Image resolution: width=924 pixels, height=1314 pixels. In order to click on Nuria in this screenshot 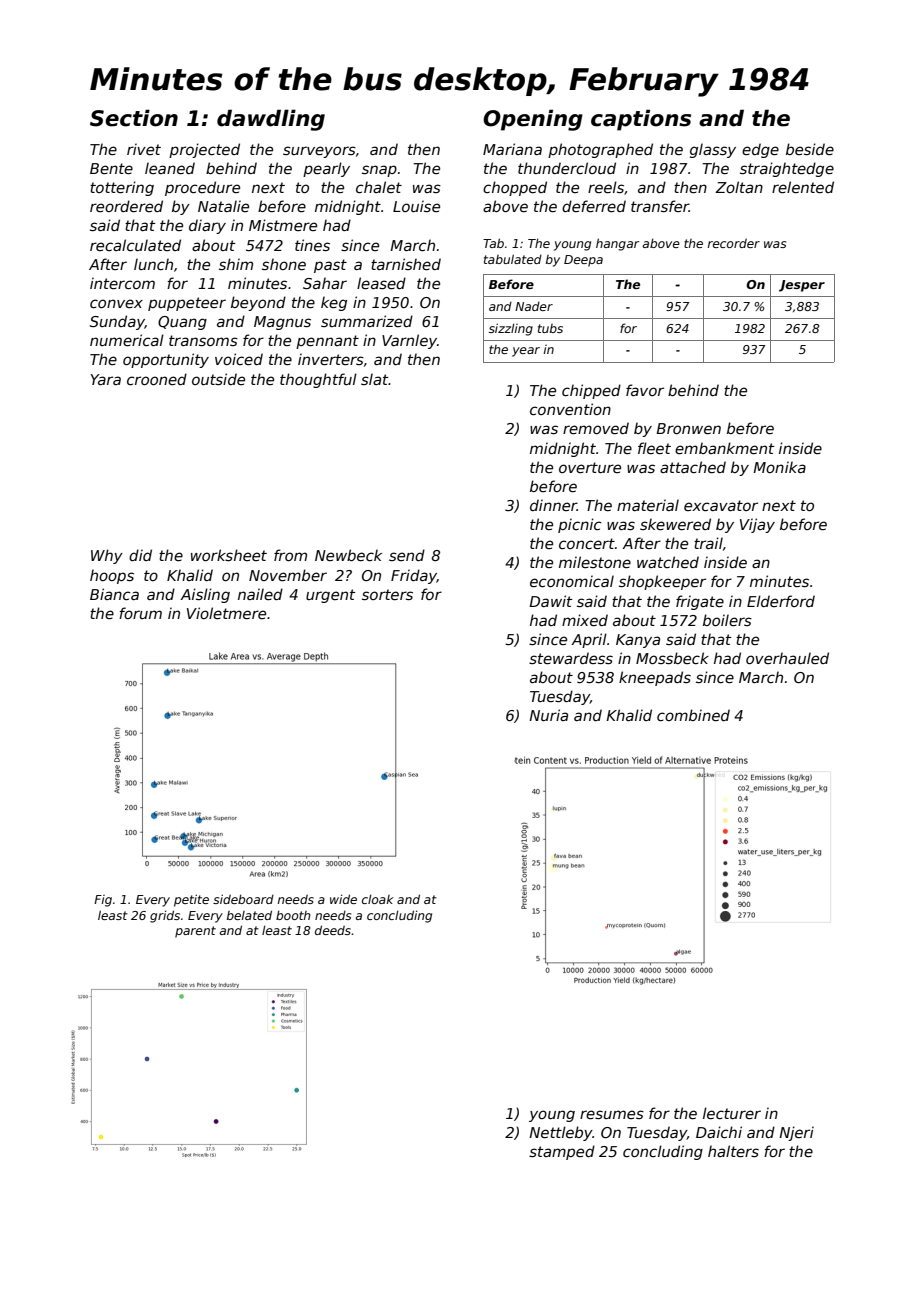, I will do `click(548, 715)`.
